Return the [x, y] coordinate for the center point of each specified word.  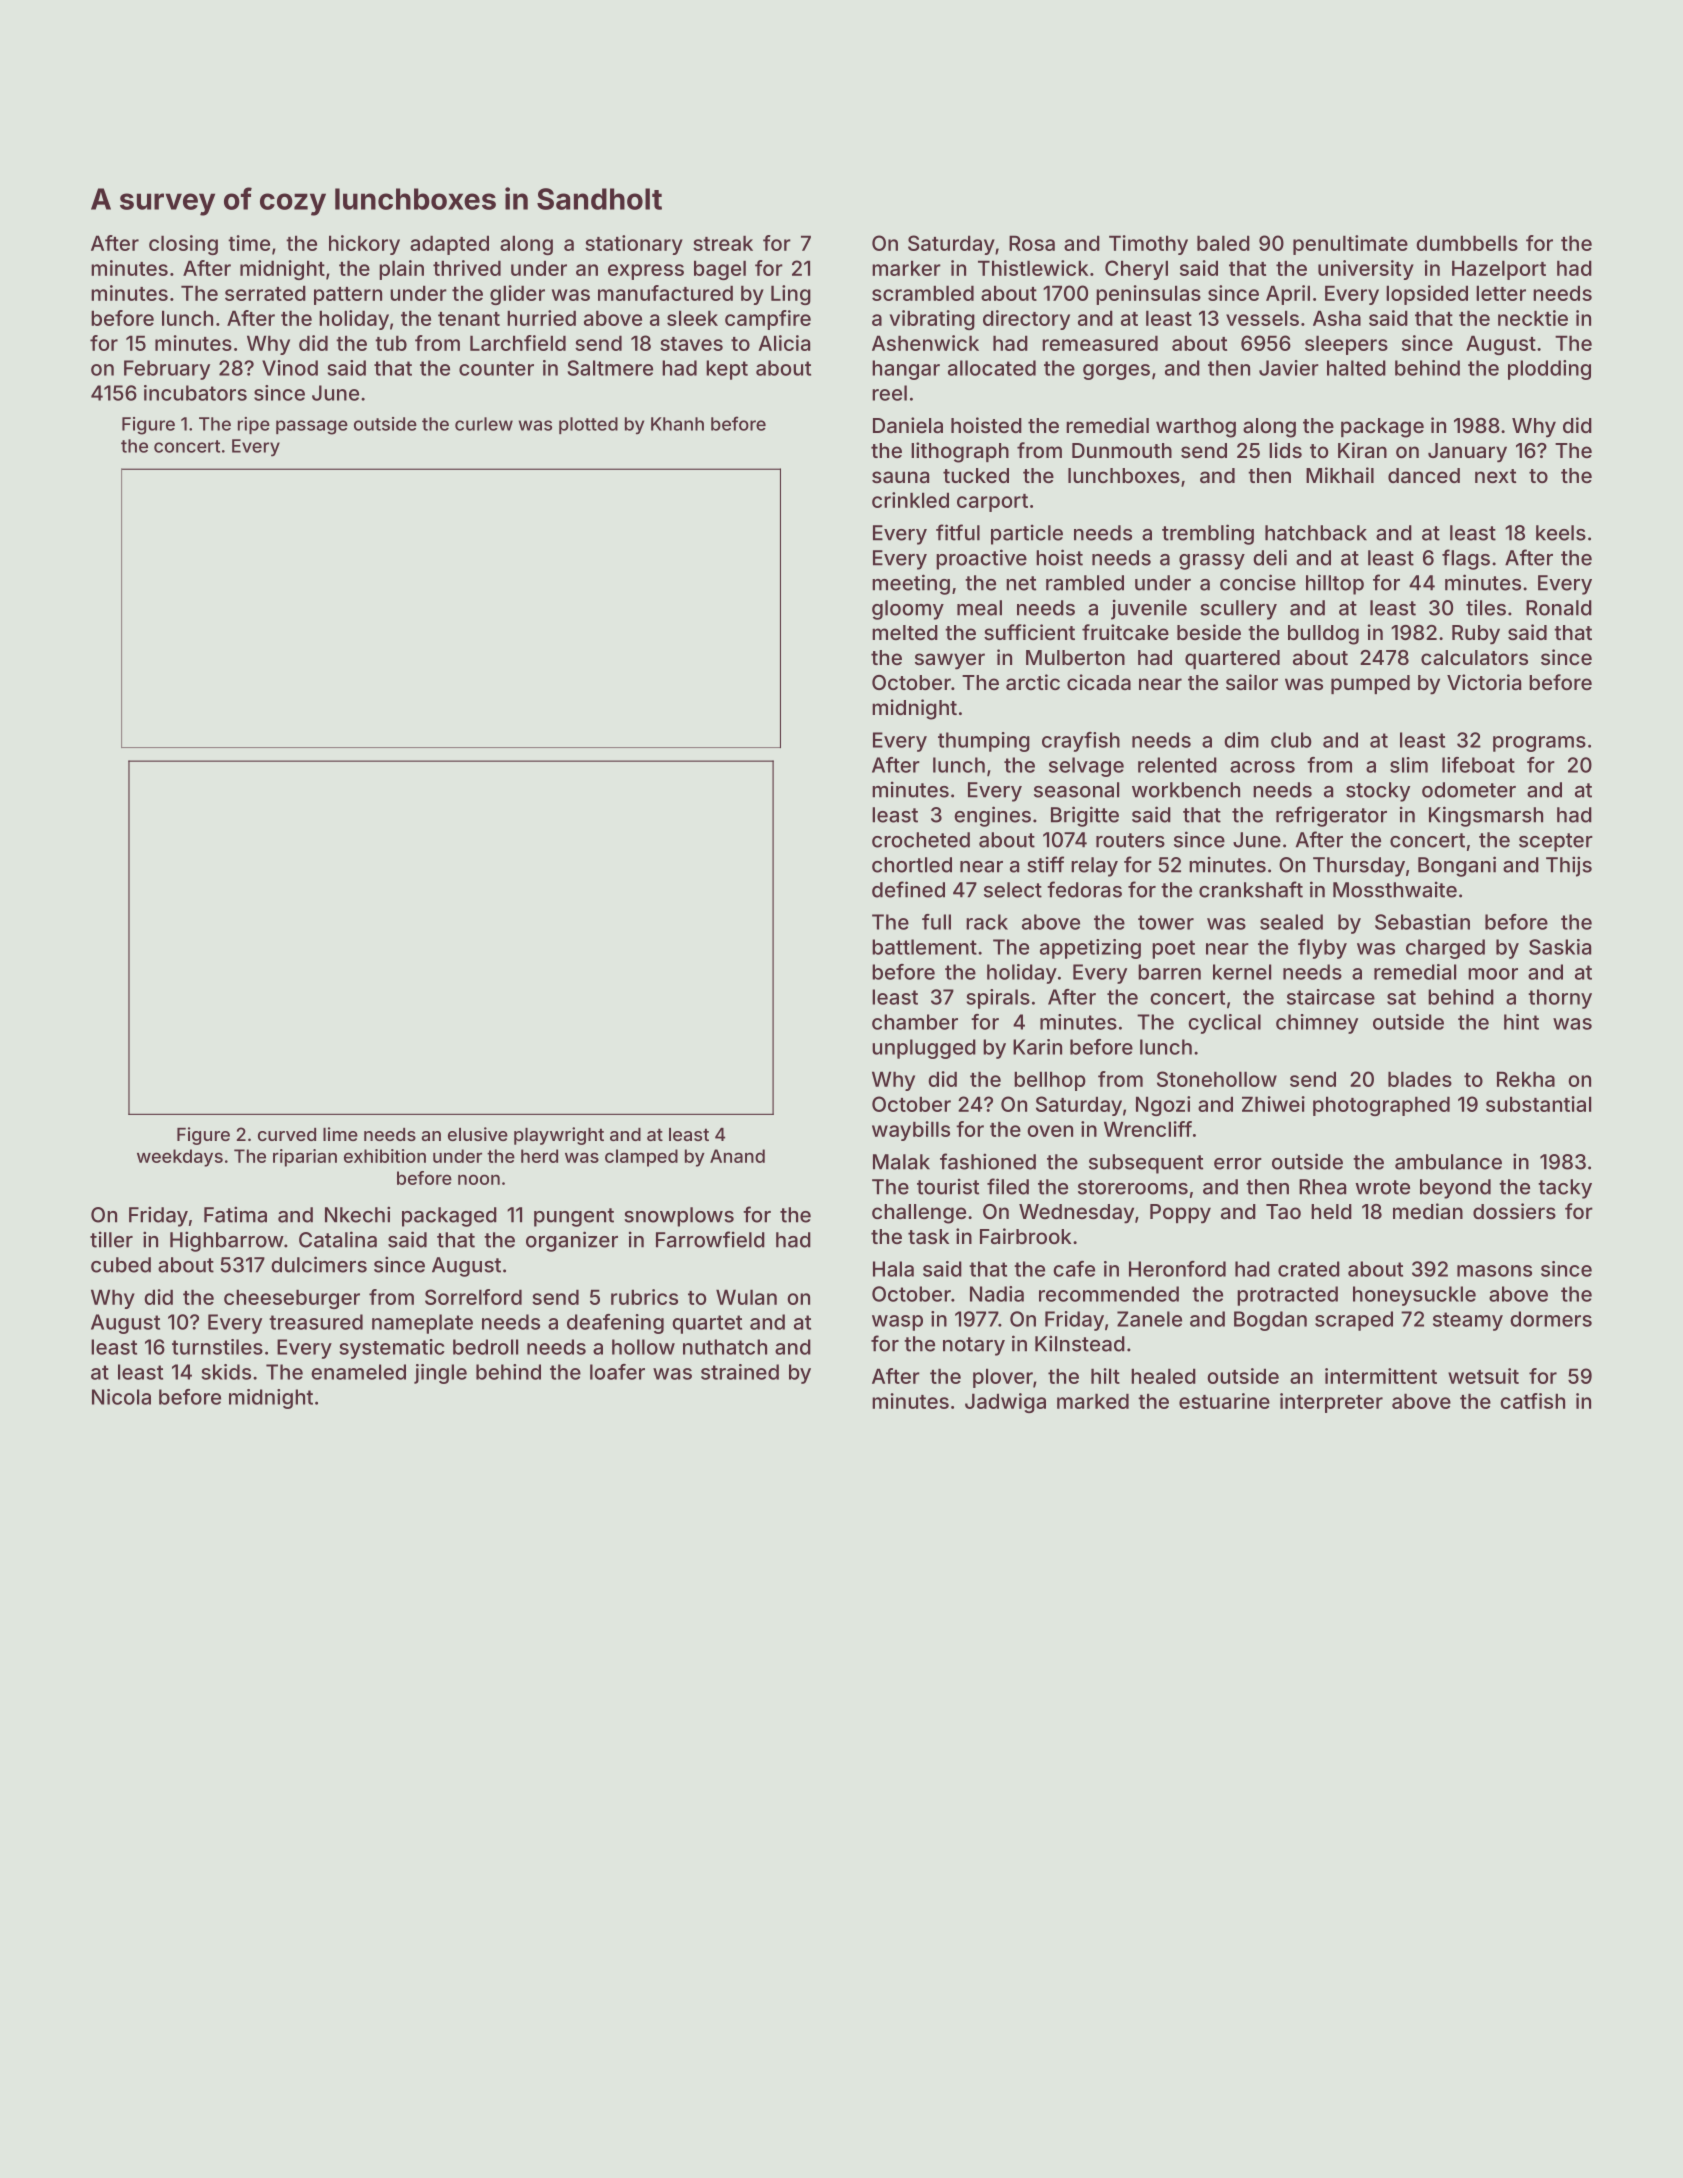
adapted [449, 245]
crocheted [921, 840]
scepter [1556, 842]
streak [723, 243]
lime [340, 1134]
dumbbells [1467, 243]
